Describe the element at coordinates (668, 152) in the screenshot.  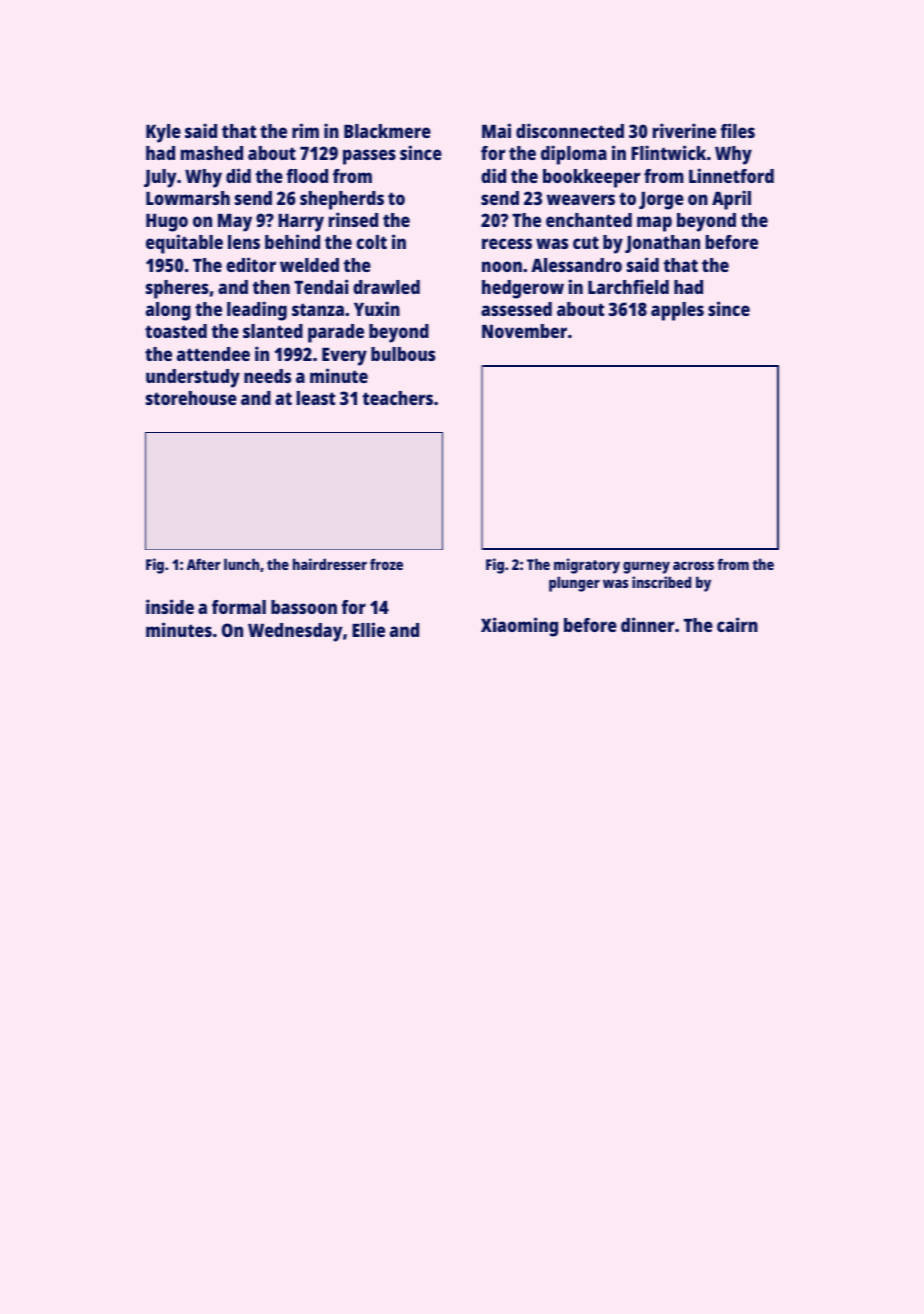
I see `Flintwick` at that location.
